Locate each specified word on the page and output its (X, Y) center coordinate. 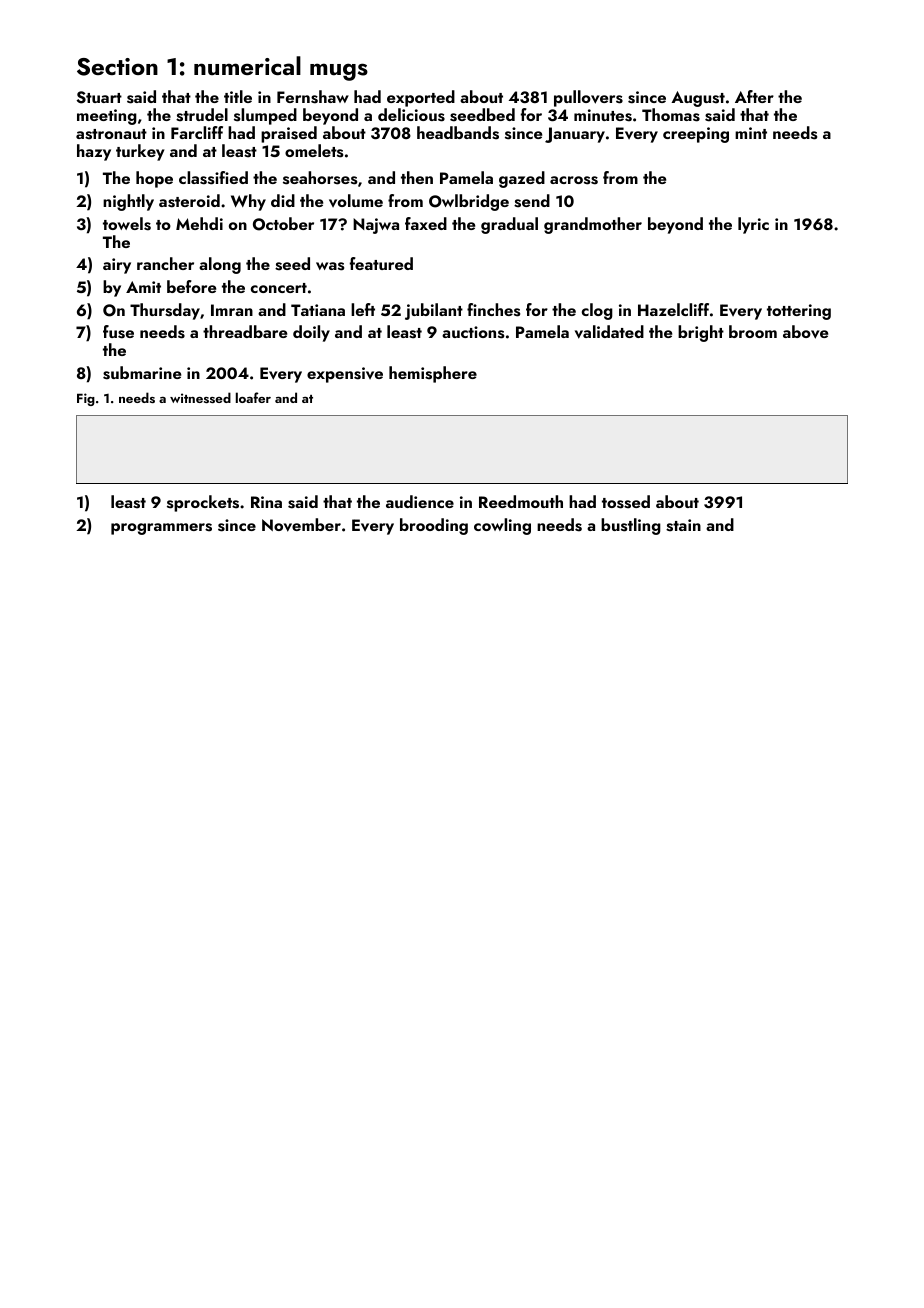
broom (753, 331)
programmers (161, 529)
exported (421, 98)
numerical (247, 65)
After (754, 96)
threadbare (245, 331)
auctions (473, 332)
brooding (434, 526)
